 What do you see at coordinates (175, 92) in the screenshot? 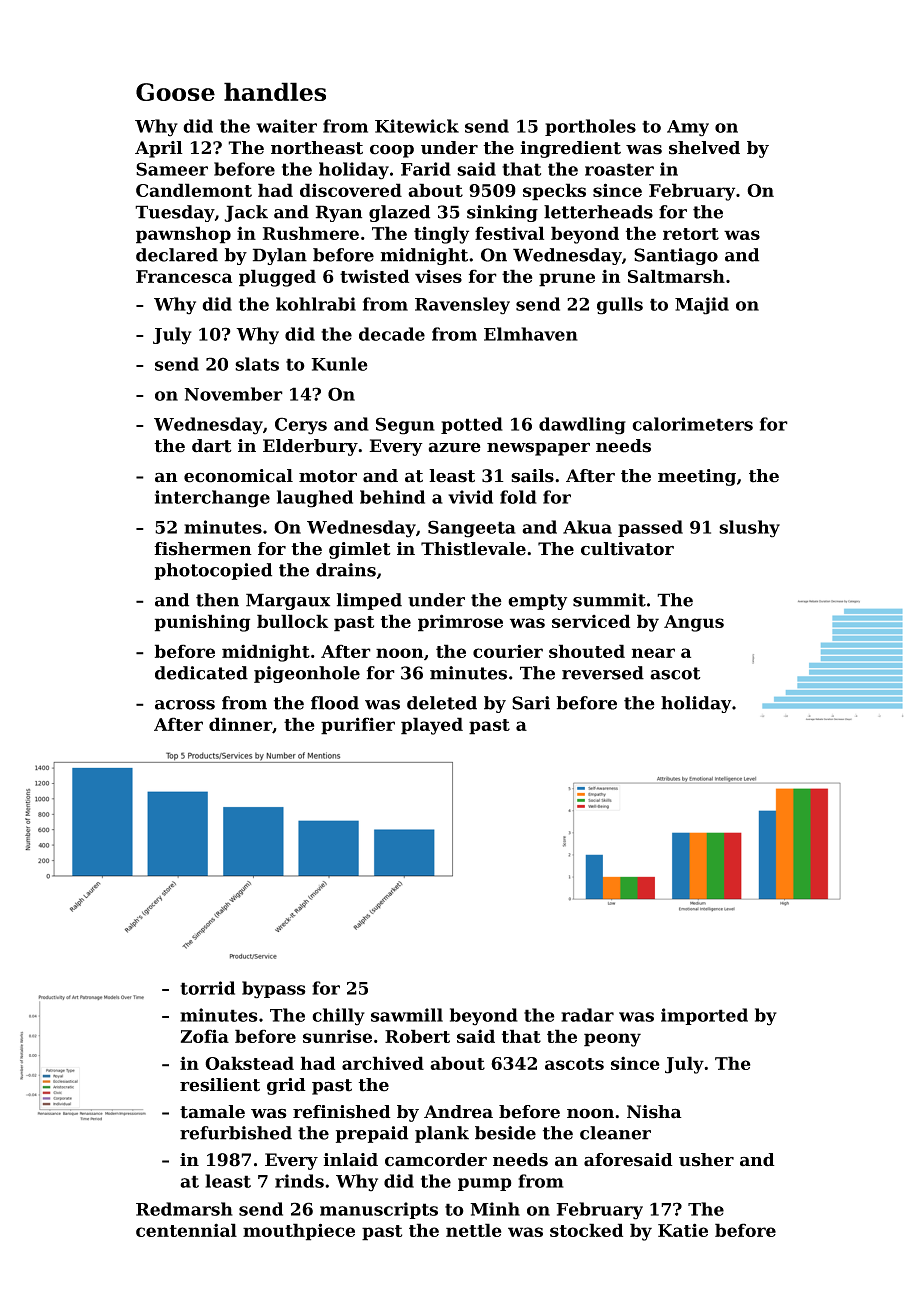
I see `Goose` at bounding box center [175, 92].
